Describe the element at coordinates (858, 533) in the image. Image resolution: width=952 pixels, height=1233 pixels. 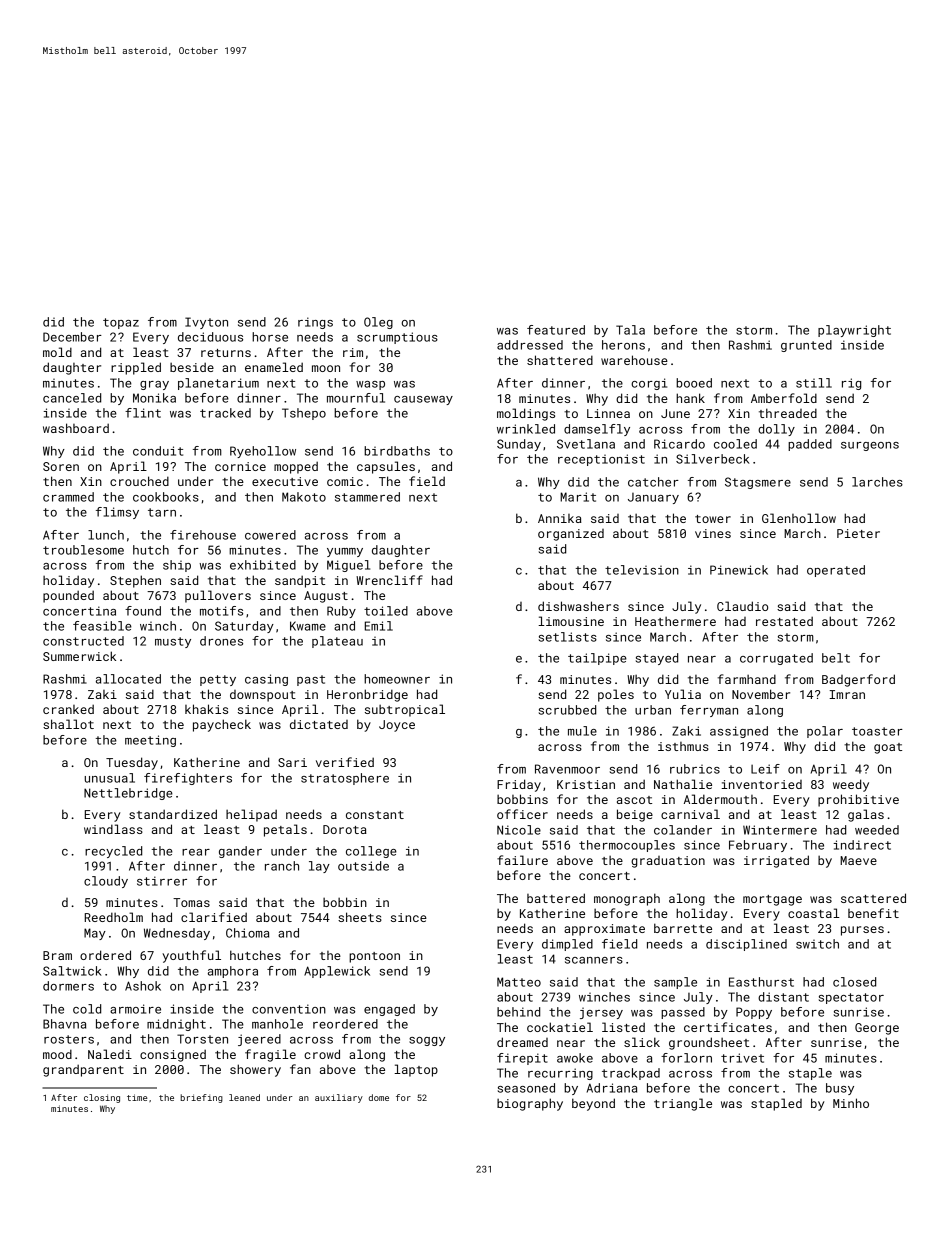
I see `Pieter` at that location.
